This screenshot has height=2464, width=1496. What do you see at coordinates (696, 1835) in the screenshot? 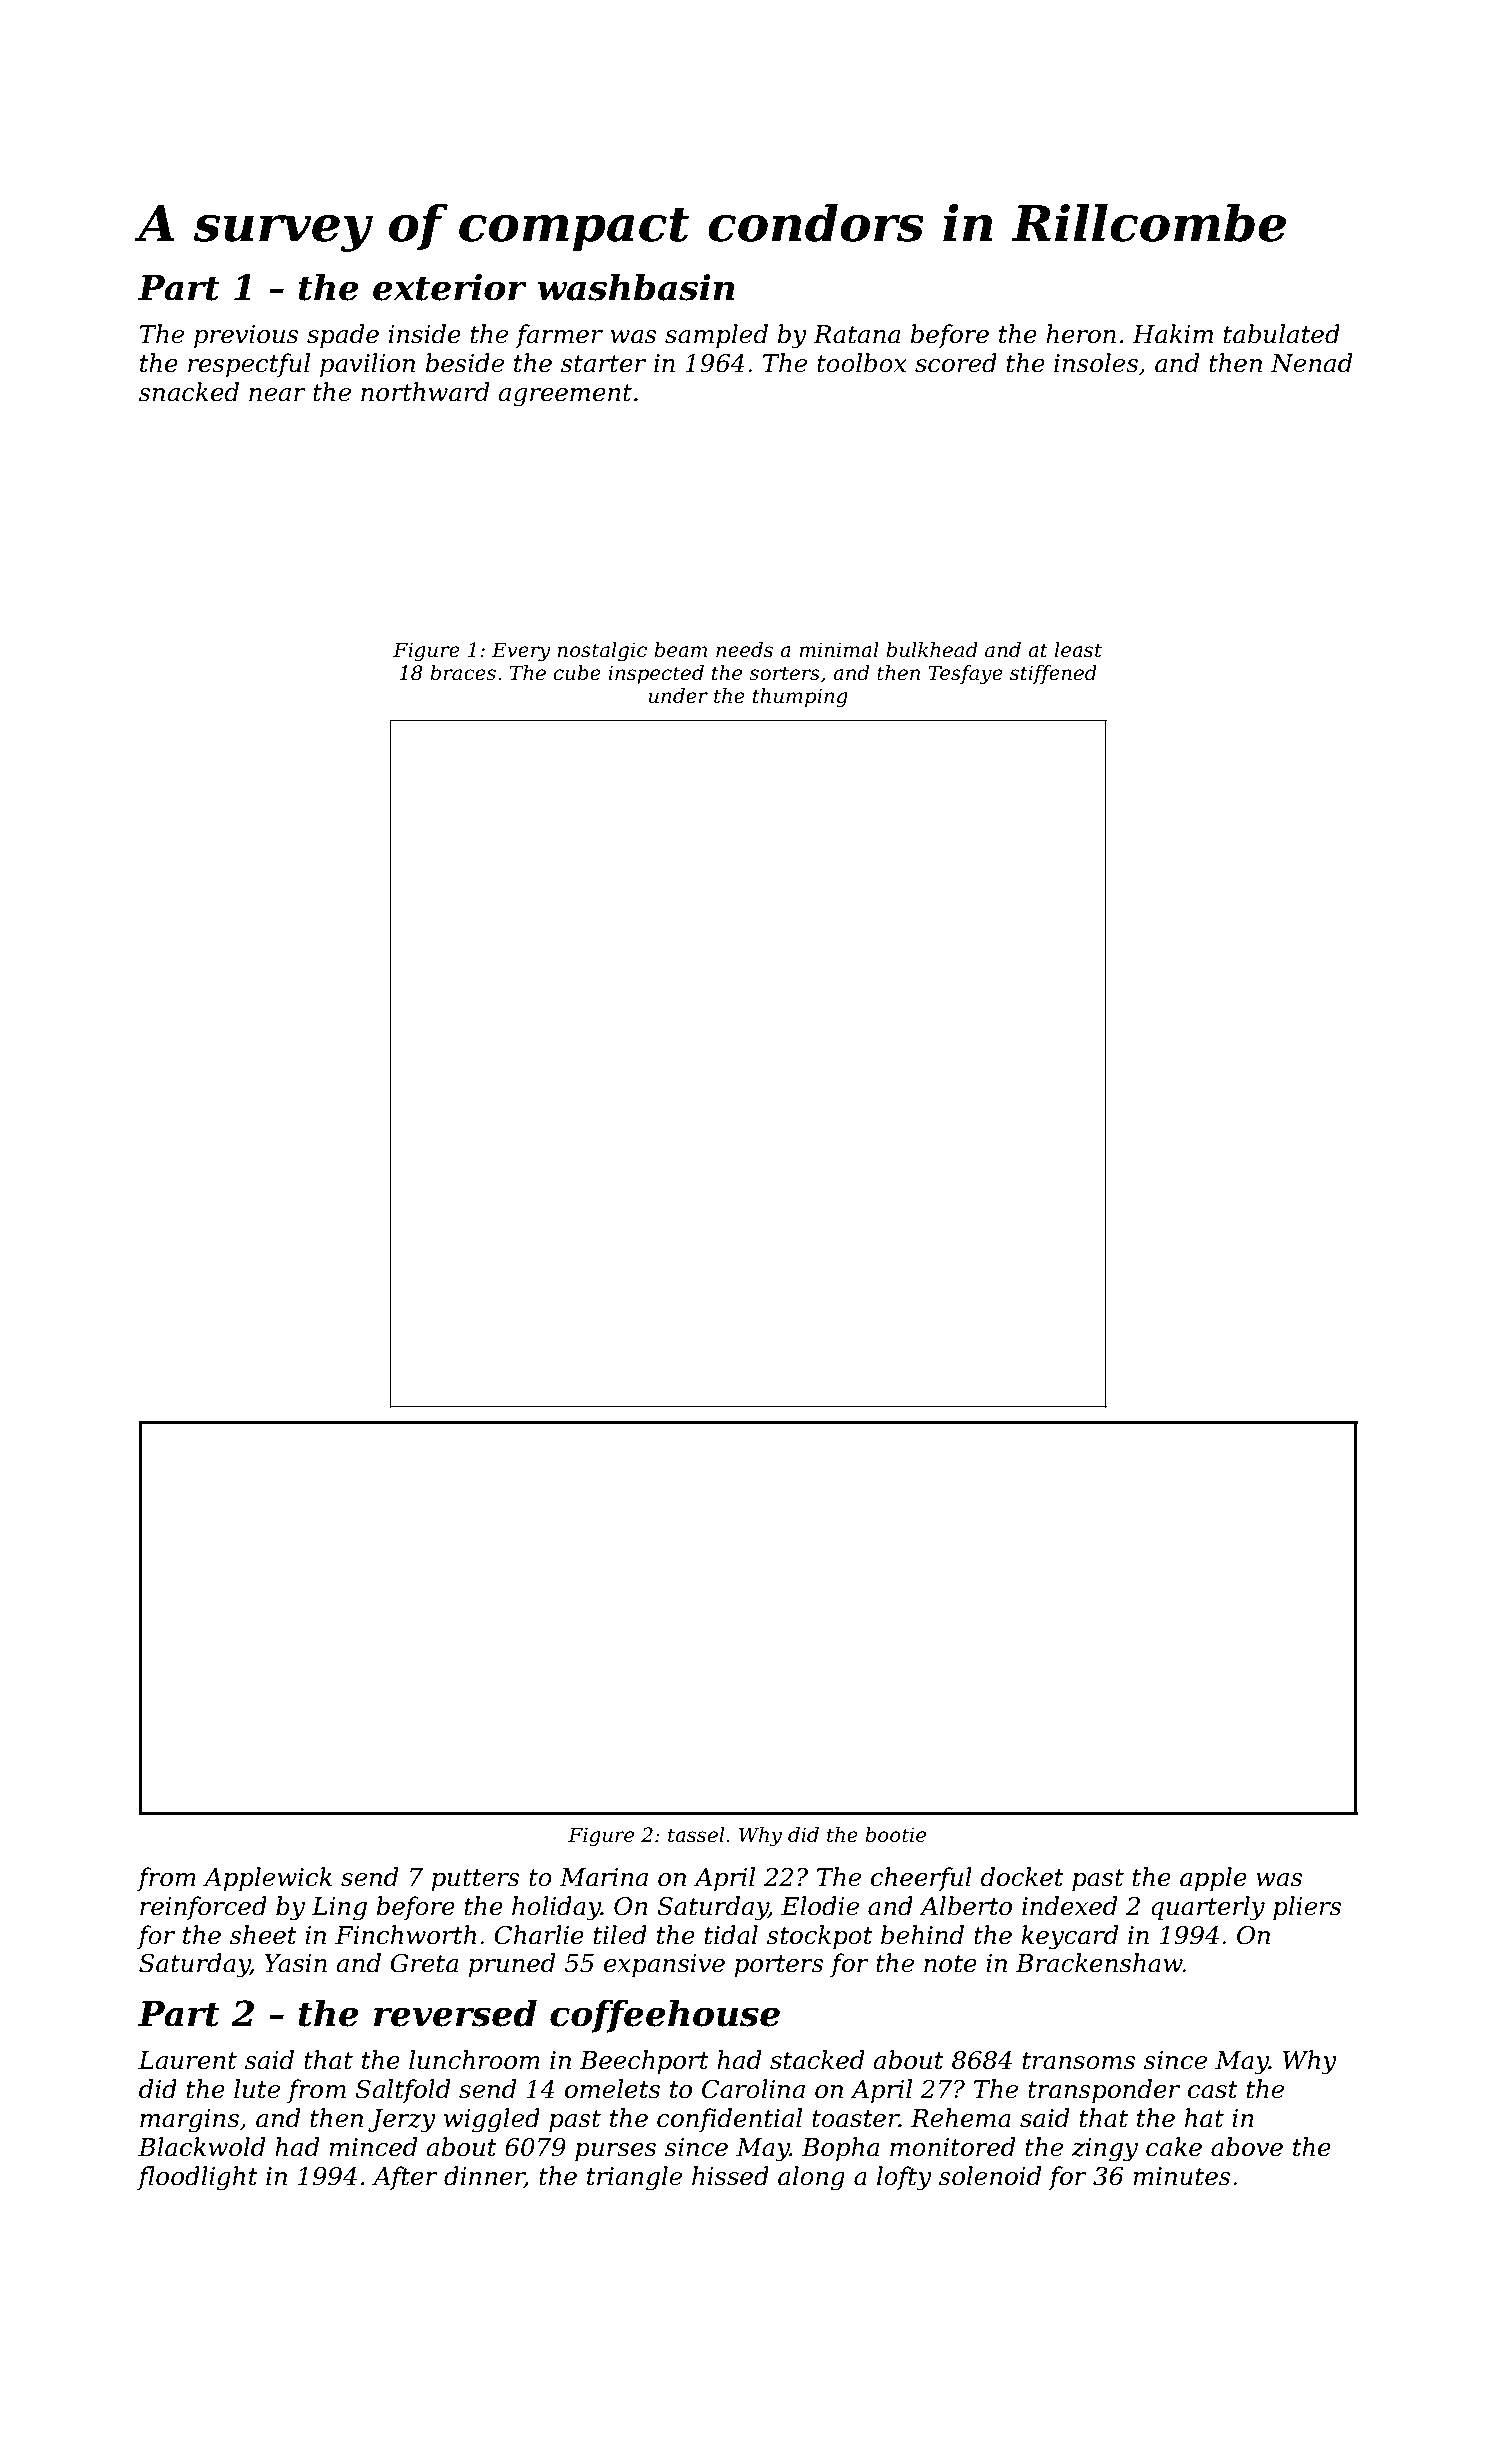
I see `tassel` at bounding box center [696, 1835].
